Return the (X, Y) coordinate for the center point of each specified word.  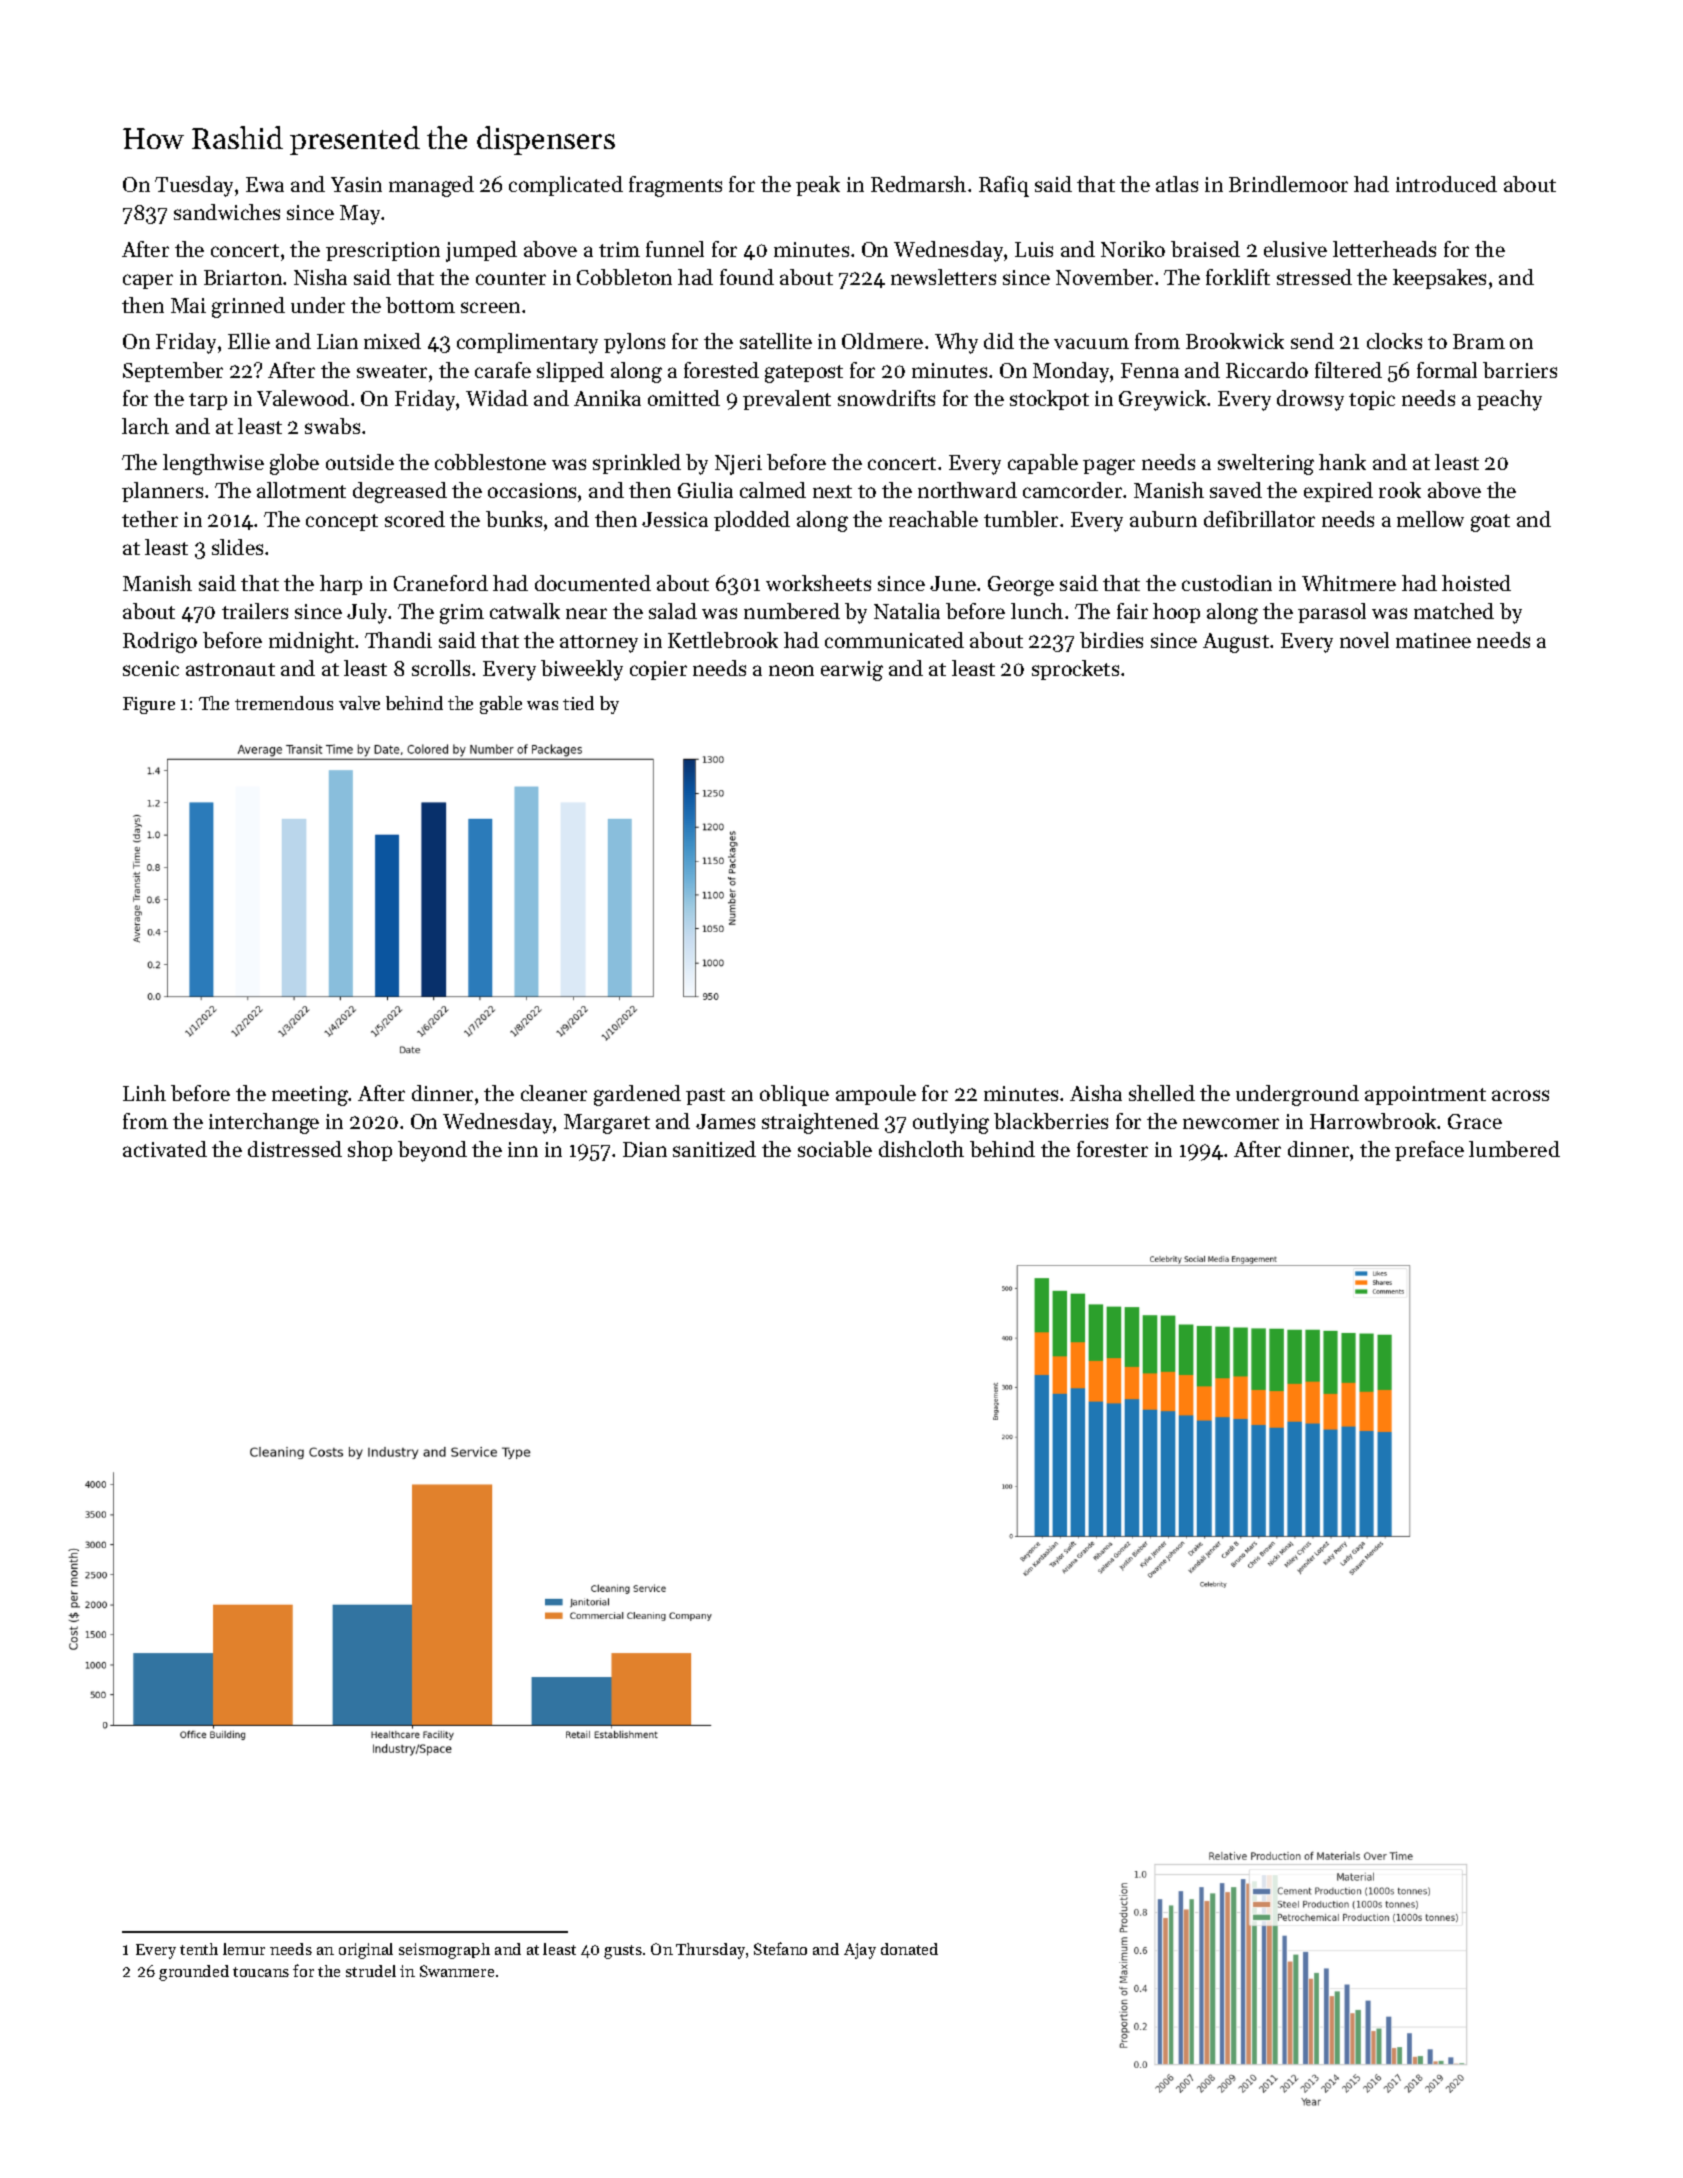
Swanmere (457, 1971)
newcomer (1231, 1123)
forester (1112, 1149)
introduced (1446, 184)
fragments (675, 186)
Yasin (356, 184)
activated (165, 1149)
